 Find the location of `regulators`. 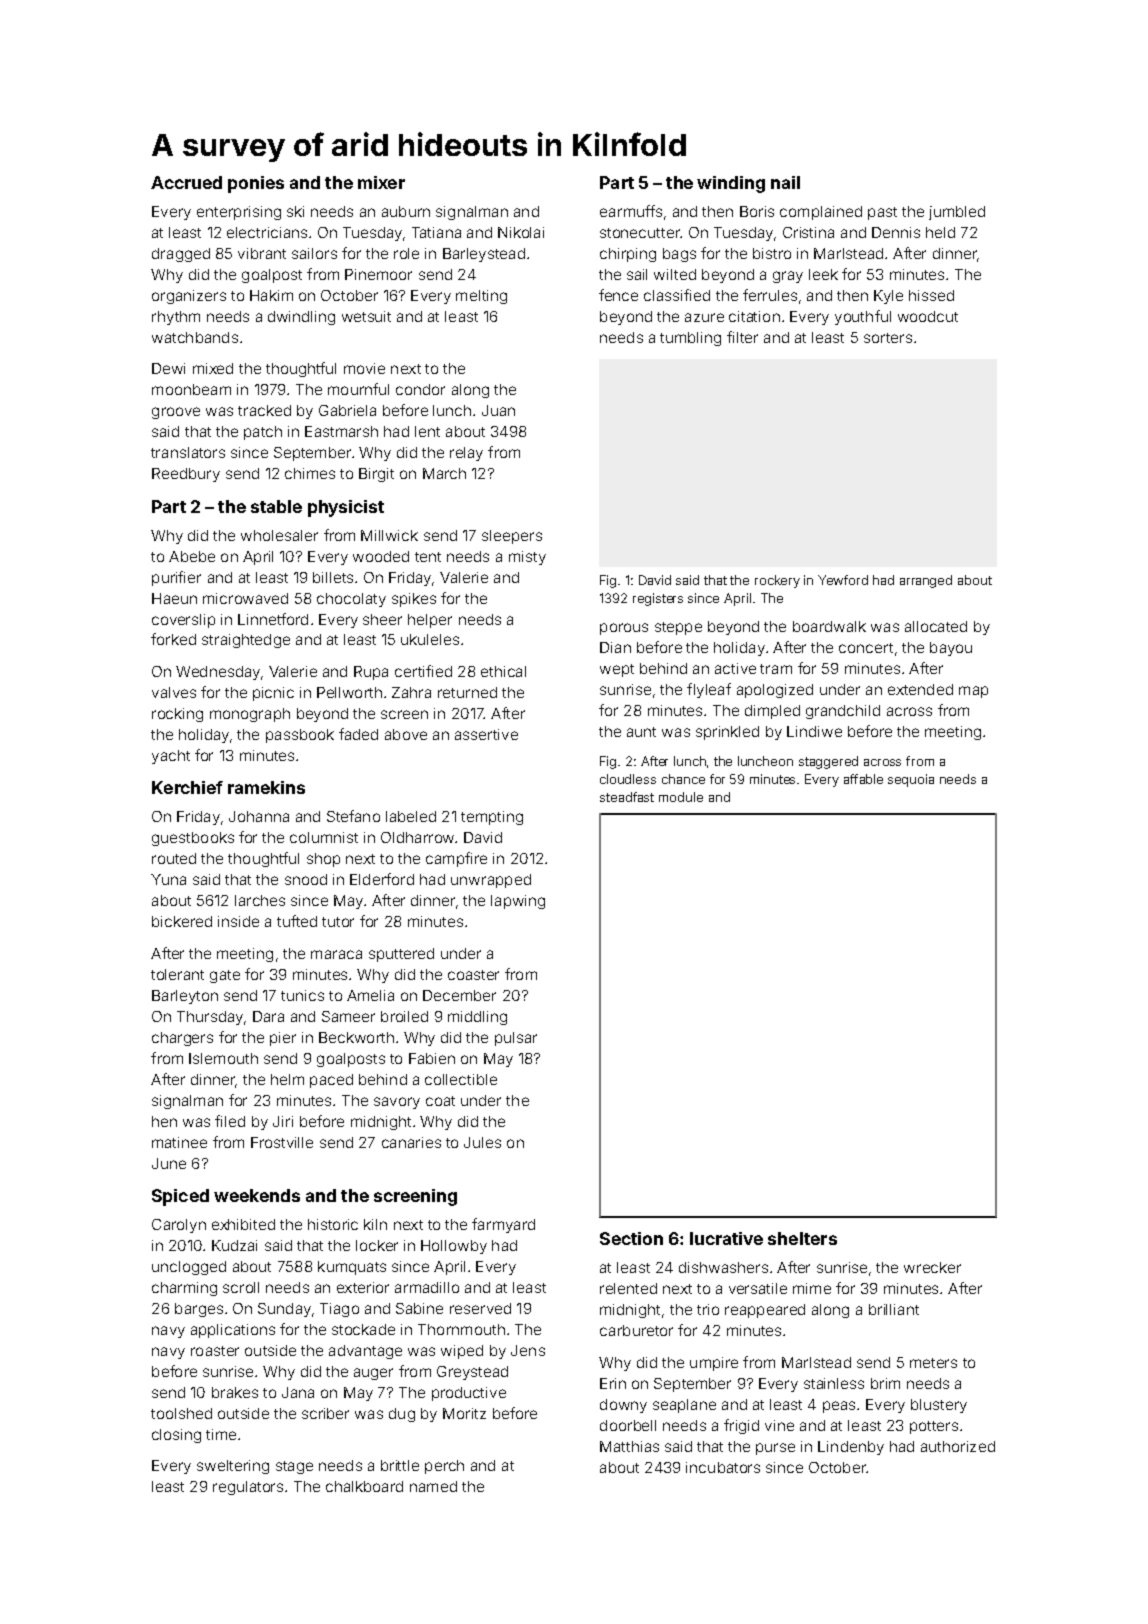

regulators is located at coordinates (248, 1488).
